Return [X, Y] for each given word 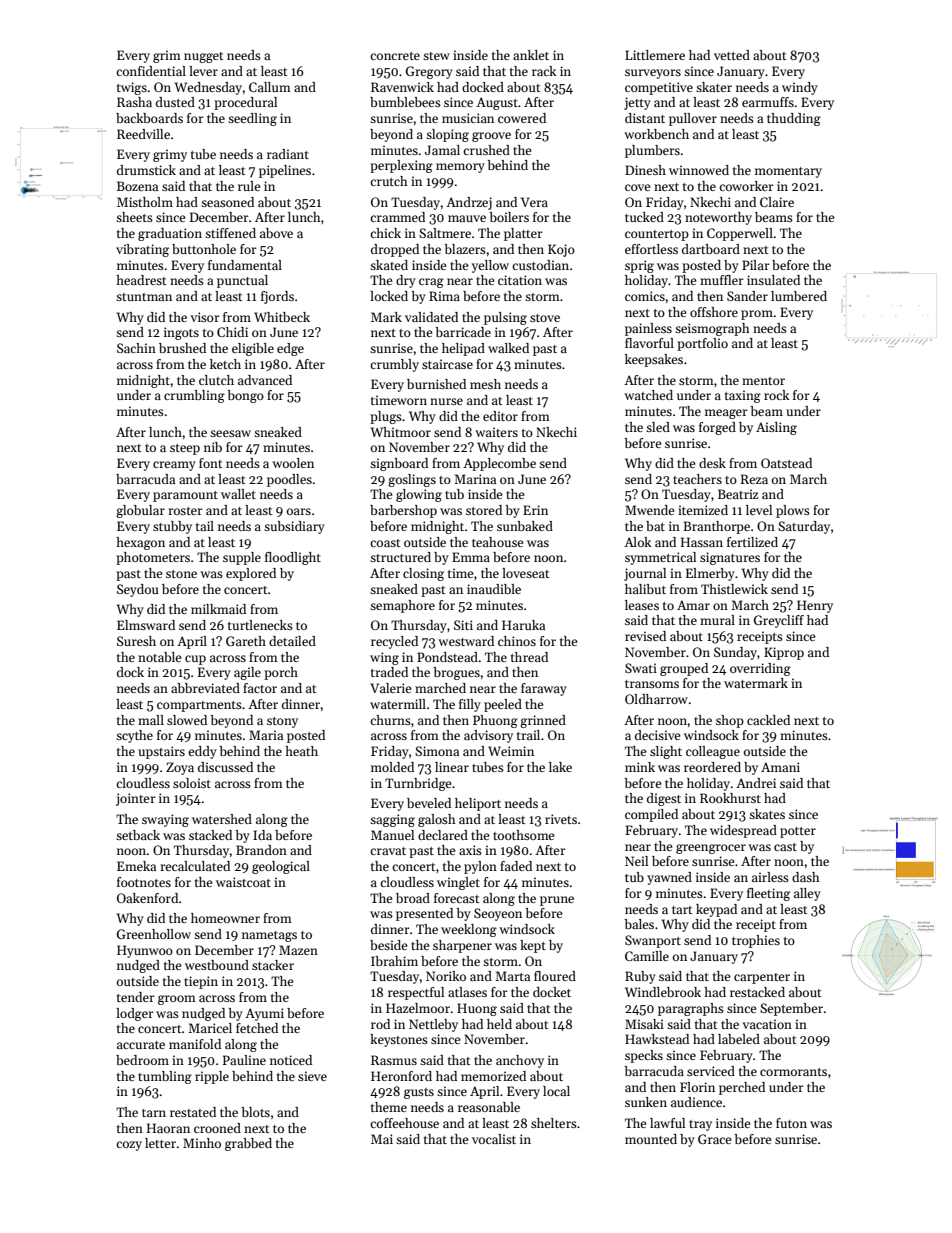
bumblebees [405, 102]
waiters [496, 432]
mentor [763, 381]
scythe [134, 736]
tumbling [165, 1077]
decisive [658, 735]
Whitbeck [282, 317]
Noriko [446, 976]
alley [807, 894]
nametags [269, 936]
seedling [252, 119]
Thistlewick [734, 589]
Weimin [511, 751]
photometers [153, 558]
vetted [732, 55]
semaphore [402, 606]
